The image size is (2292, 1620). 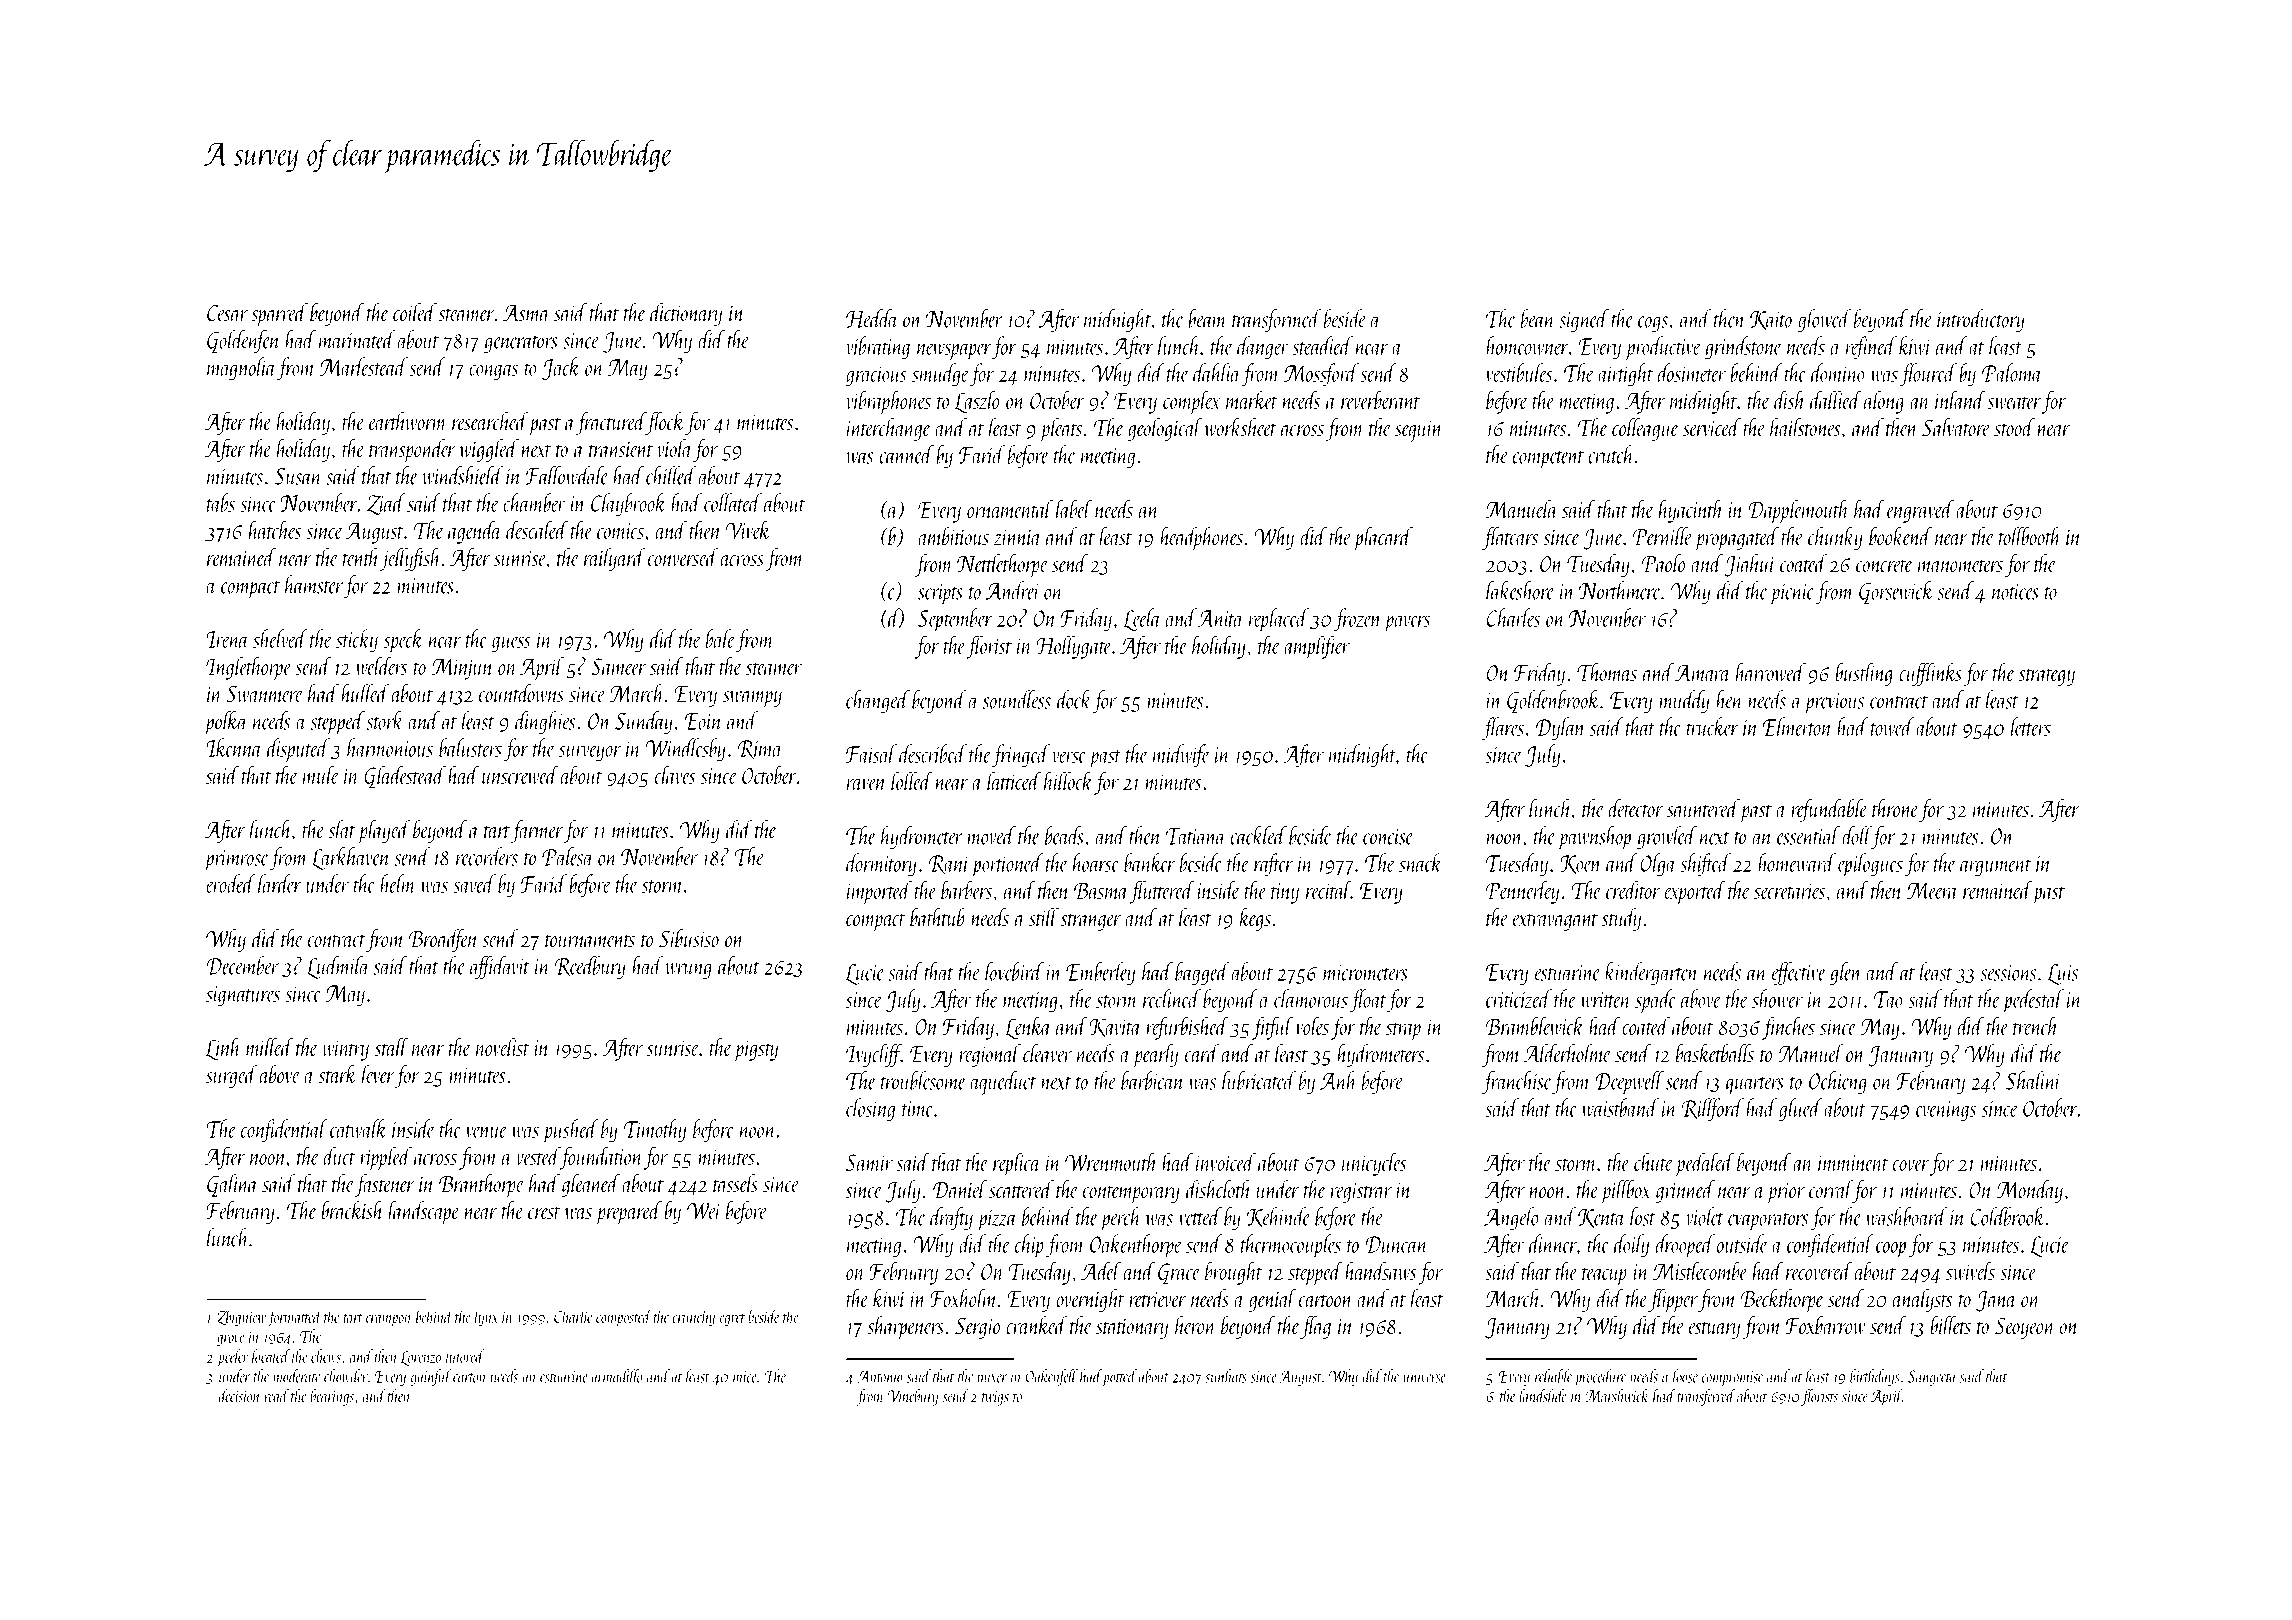 What do you see at coordinates (618, 666) in the page?
I see `Sameer` at bounding box center [618, 666].
